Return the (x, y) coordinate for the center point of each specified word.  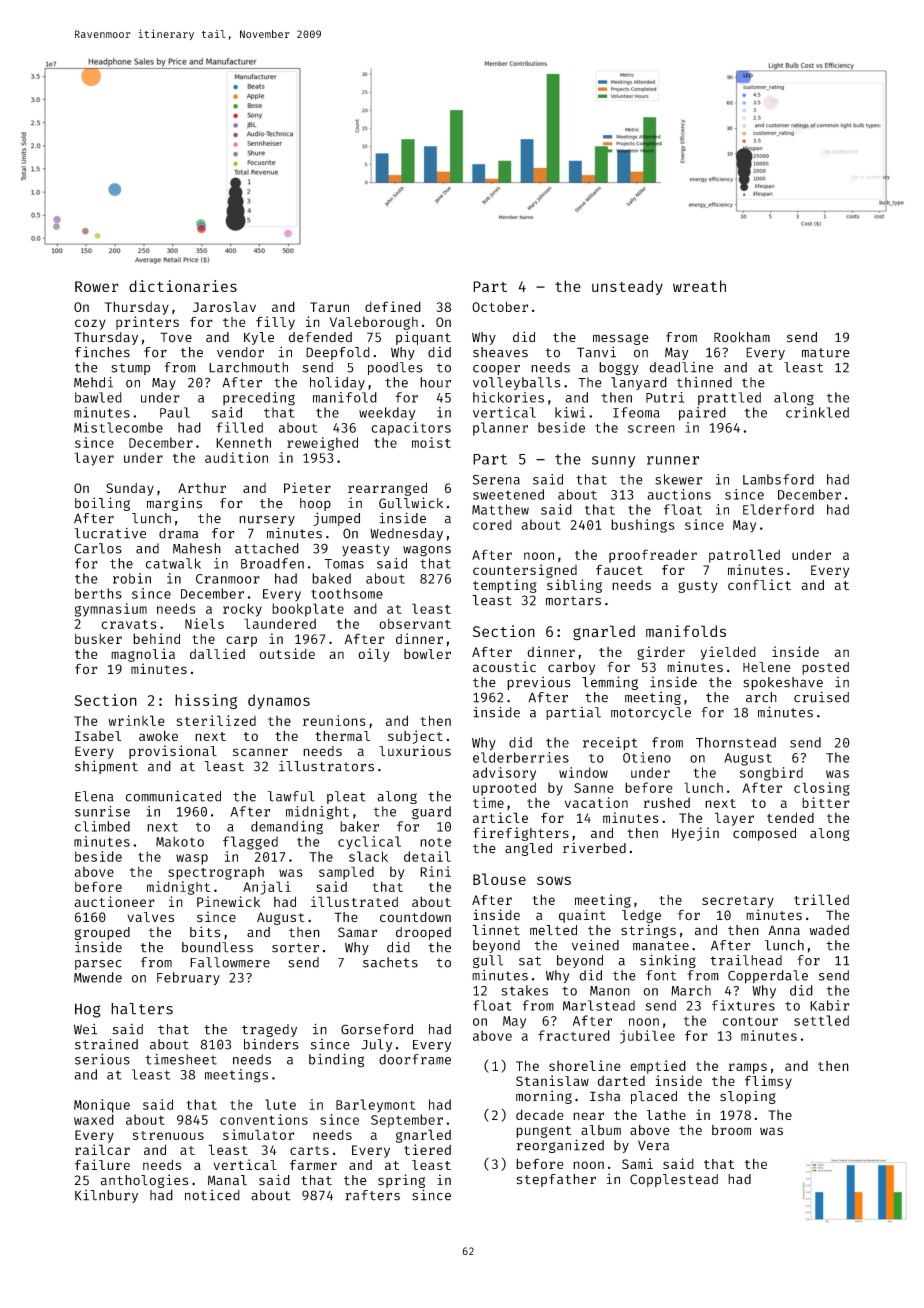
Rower (97, 286)
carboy (571, 668)
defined (393, 306)
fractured (574, 1035)
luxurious (415, 751)
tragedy (269, 1030)
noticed (212, 1195)
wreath (699, 286)
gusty (698, 587)
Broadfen (272, 563)
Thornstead (736, 742)
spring (401, 1181)
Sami (637, 1163)
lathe (666, 1115)
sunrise (102, 811)
